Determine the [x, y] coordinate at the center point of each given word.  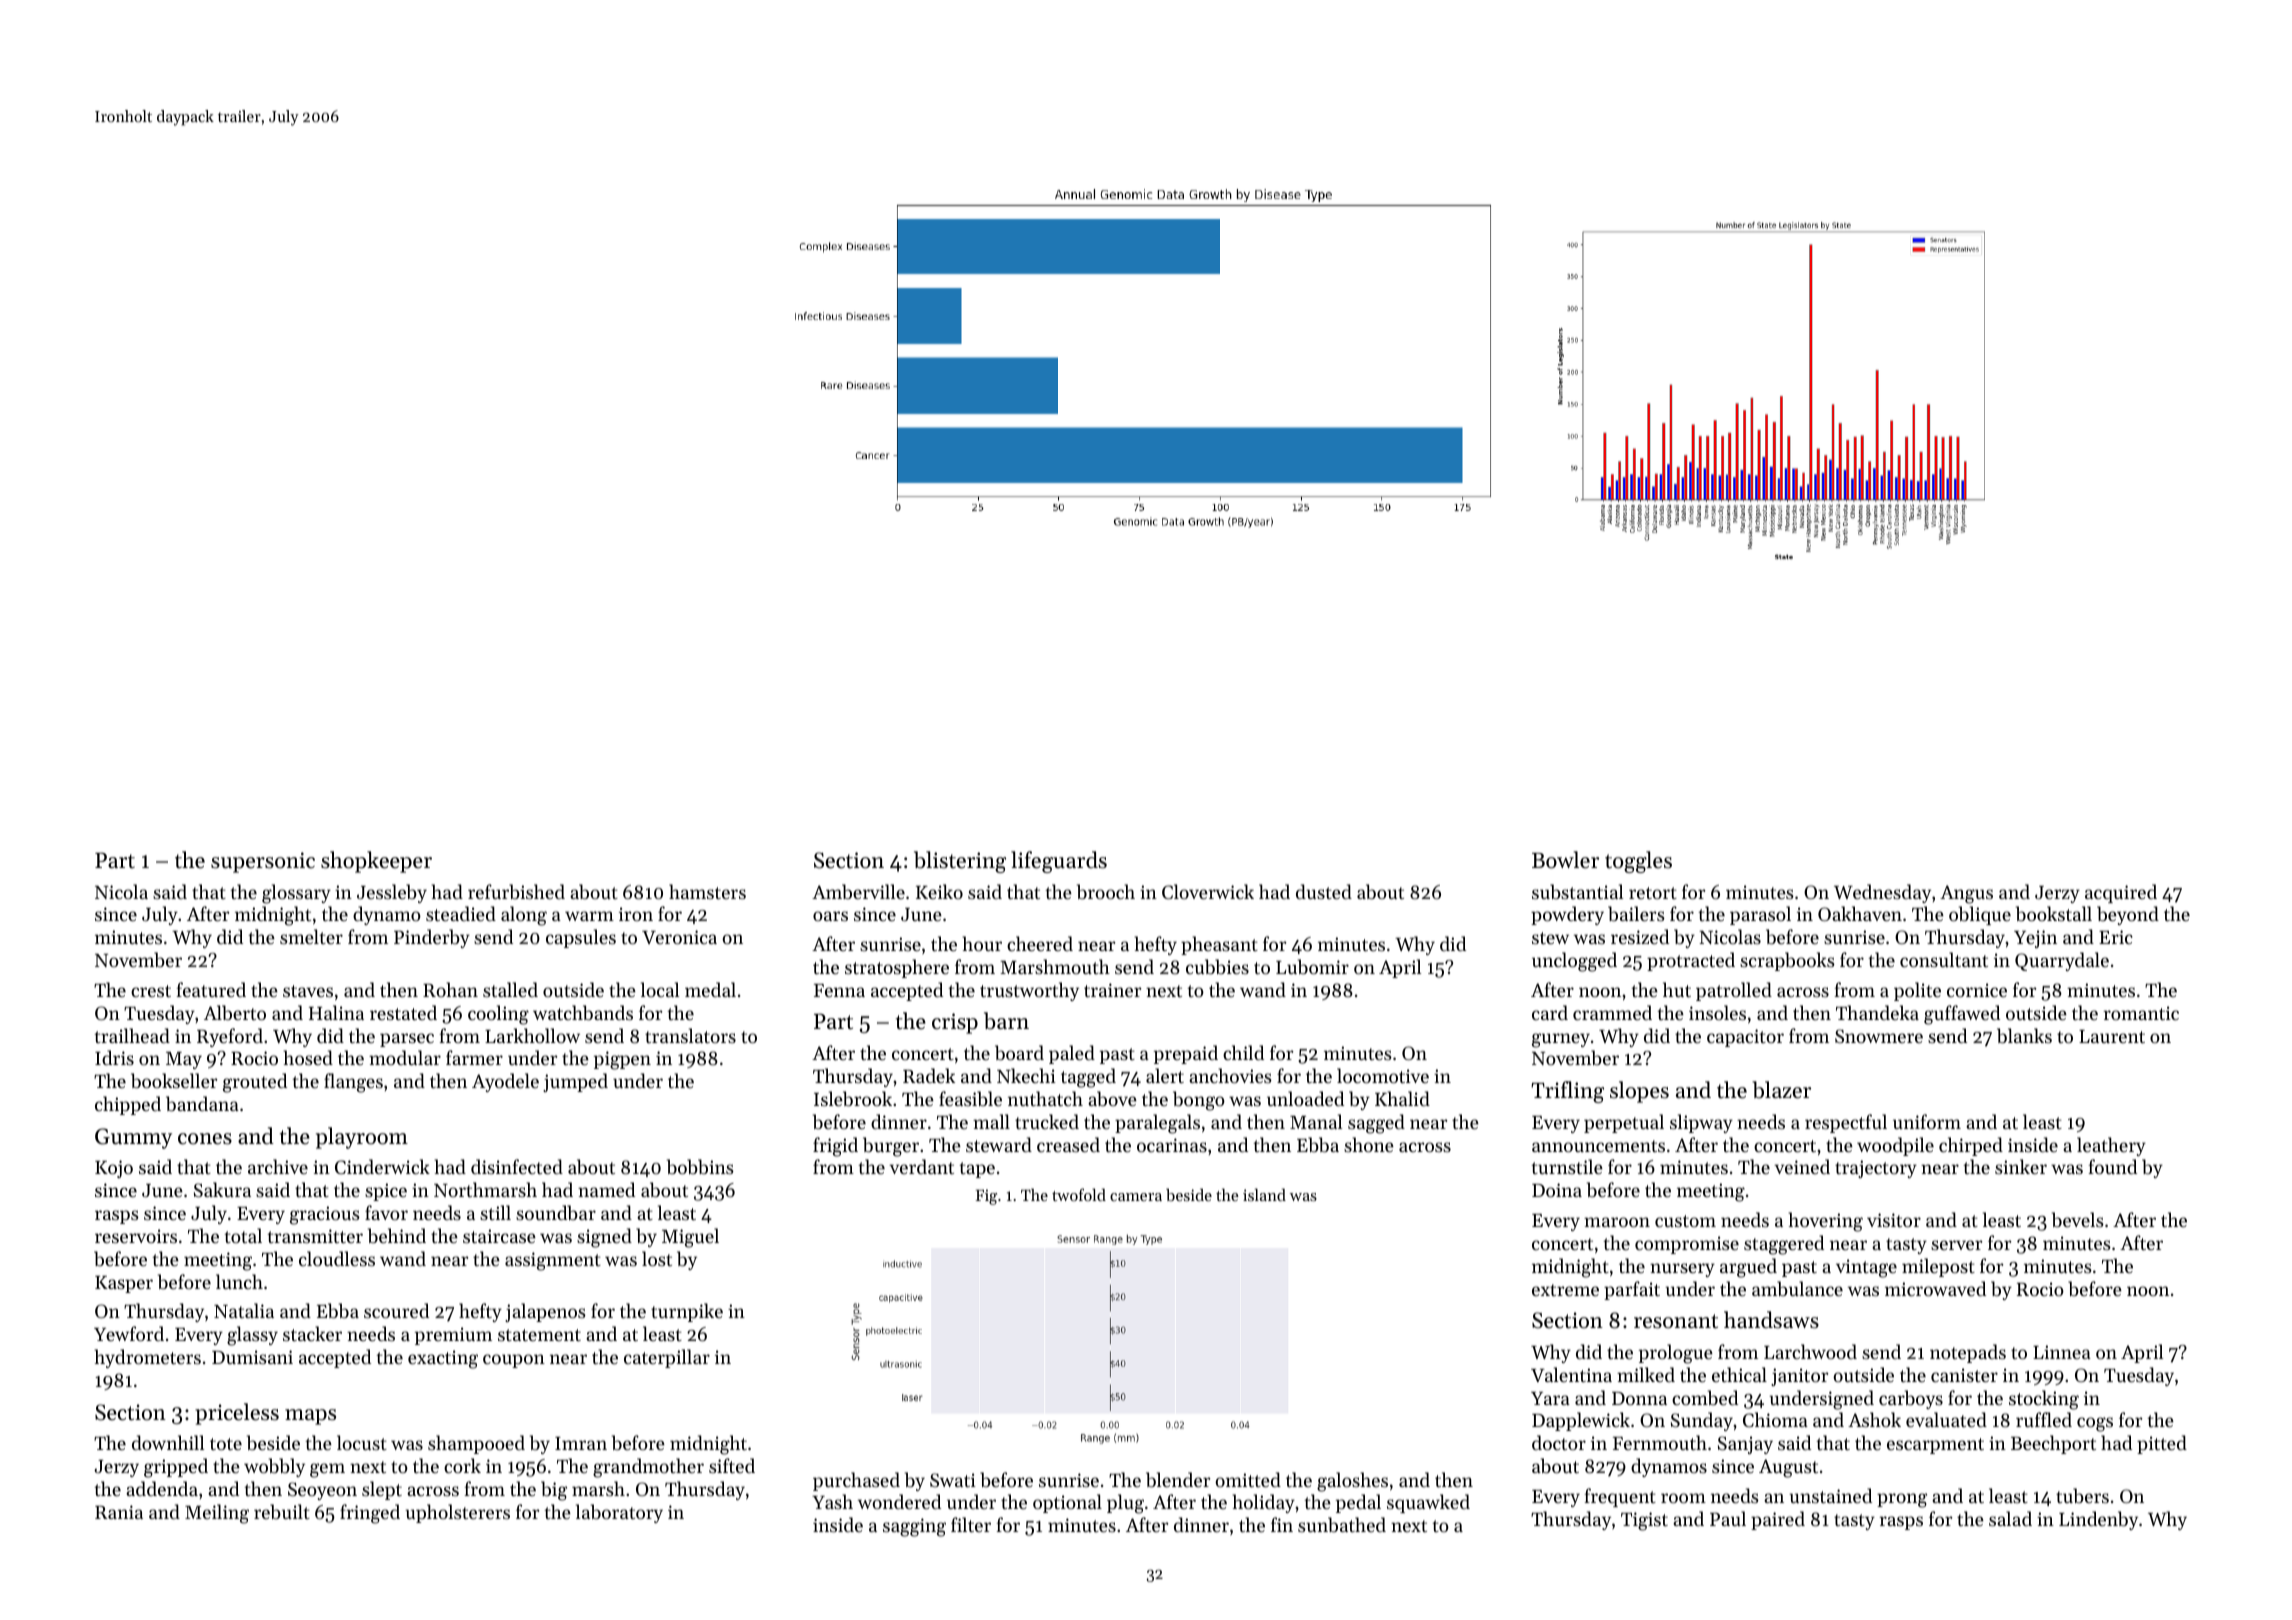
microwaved [1935, 1288]
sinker [2021, 1166]
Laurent [2112, 1036]
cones [205, 1139]
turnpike [687, 1312]
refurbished [516, 891]
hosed [308, 1057]
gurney [1561, 1040]
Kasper [124, 1284]
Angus [1966, 894]
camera [1136, 1197]
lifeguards [1059, 862]
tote [226, 1444]
